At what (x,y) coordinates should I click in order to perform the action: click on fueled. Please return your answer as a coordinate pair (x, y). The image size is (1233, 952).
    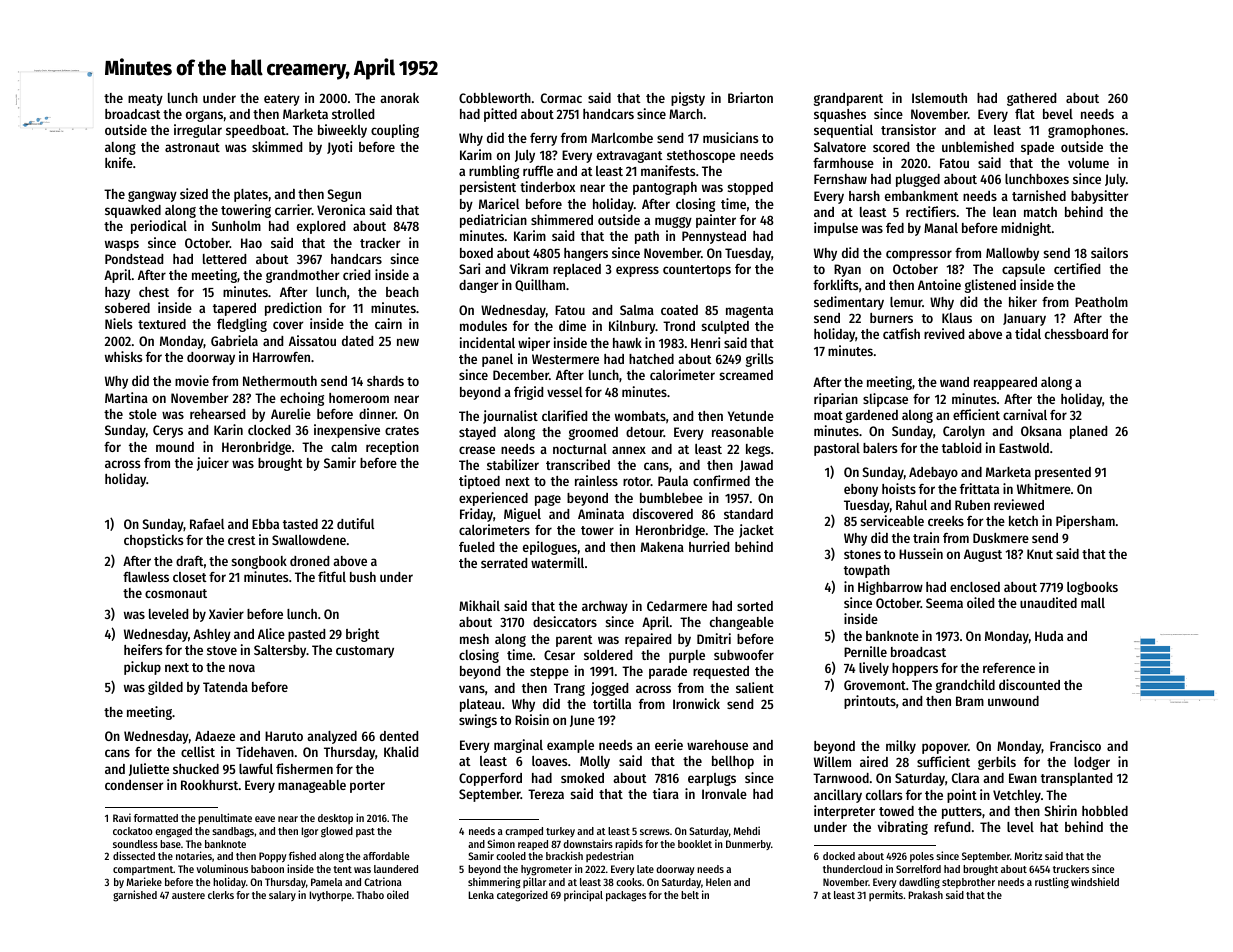
    Looking at the image, I should click on (476, 547).
